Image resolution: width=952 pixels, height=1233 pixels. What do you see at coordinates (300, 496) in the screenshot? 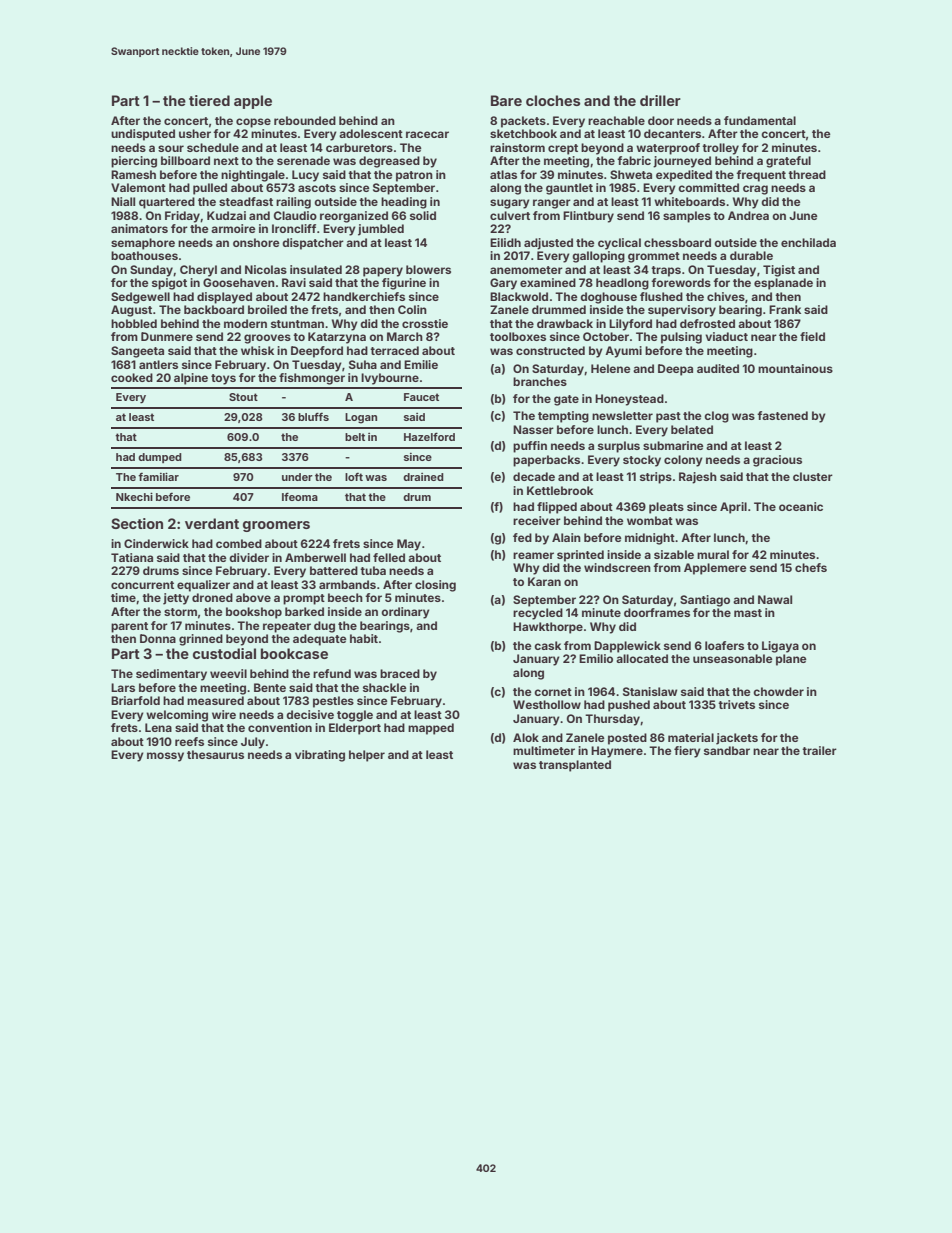
I see `Ifeoma` at bounding box center [300, 496].
